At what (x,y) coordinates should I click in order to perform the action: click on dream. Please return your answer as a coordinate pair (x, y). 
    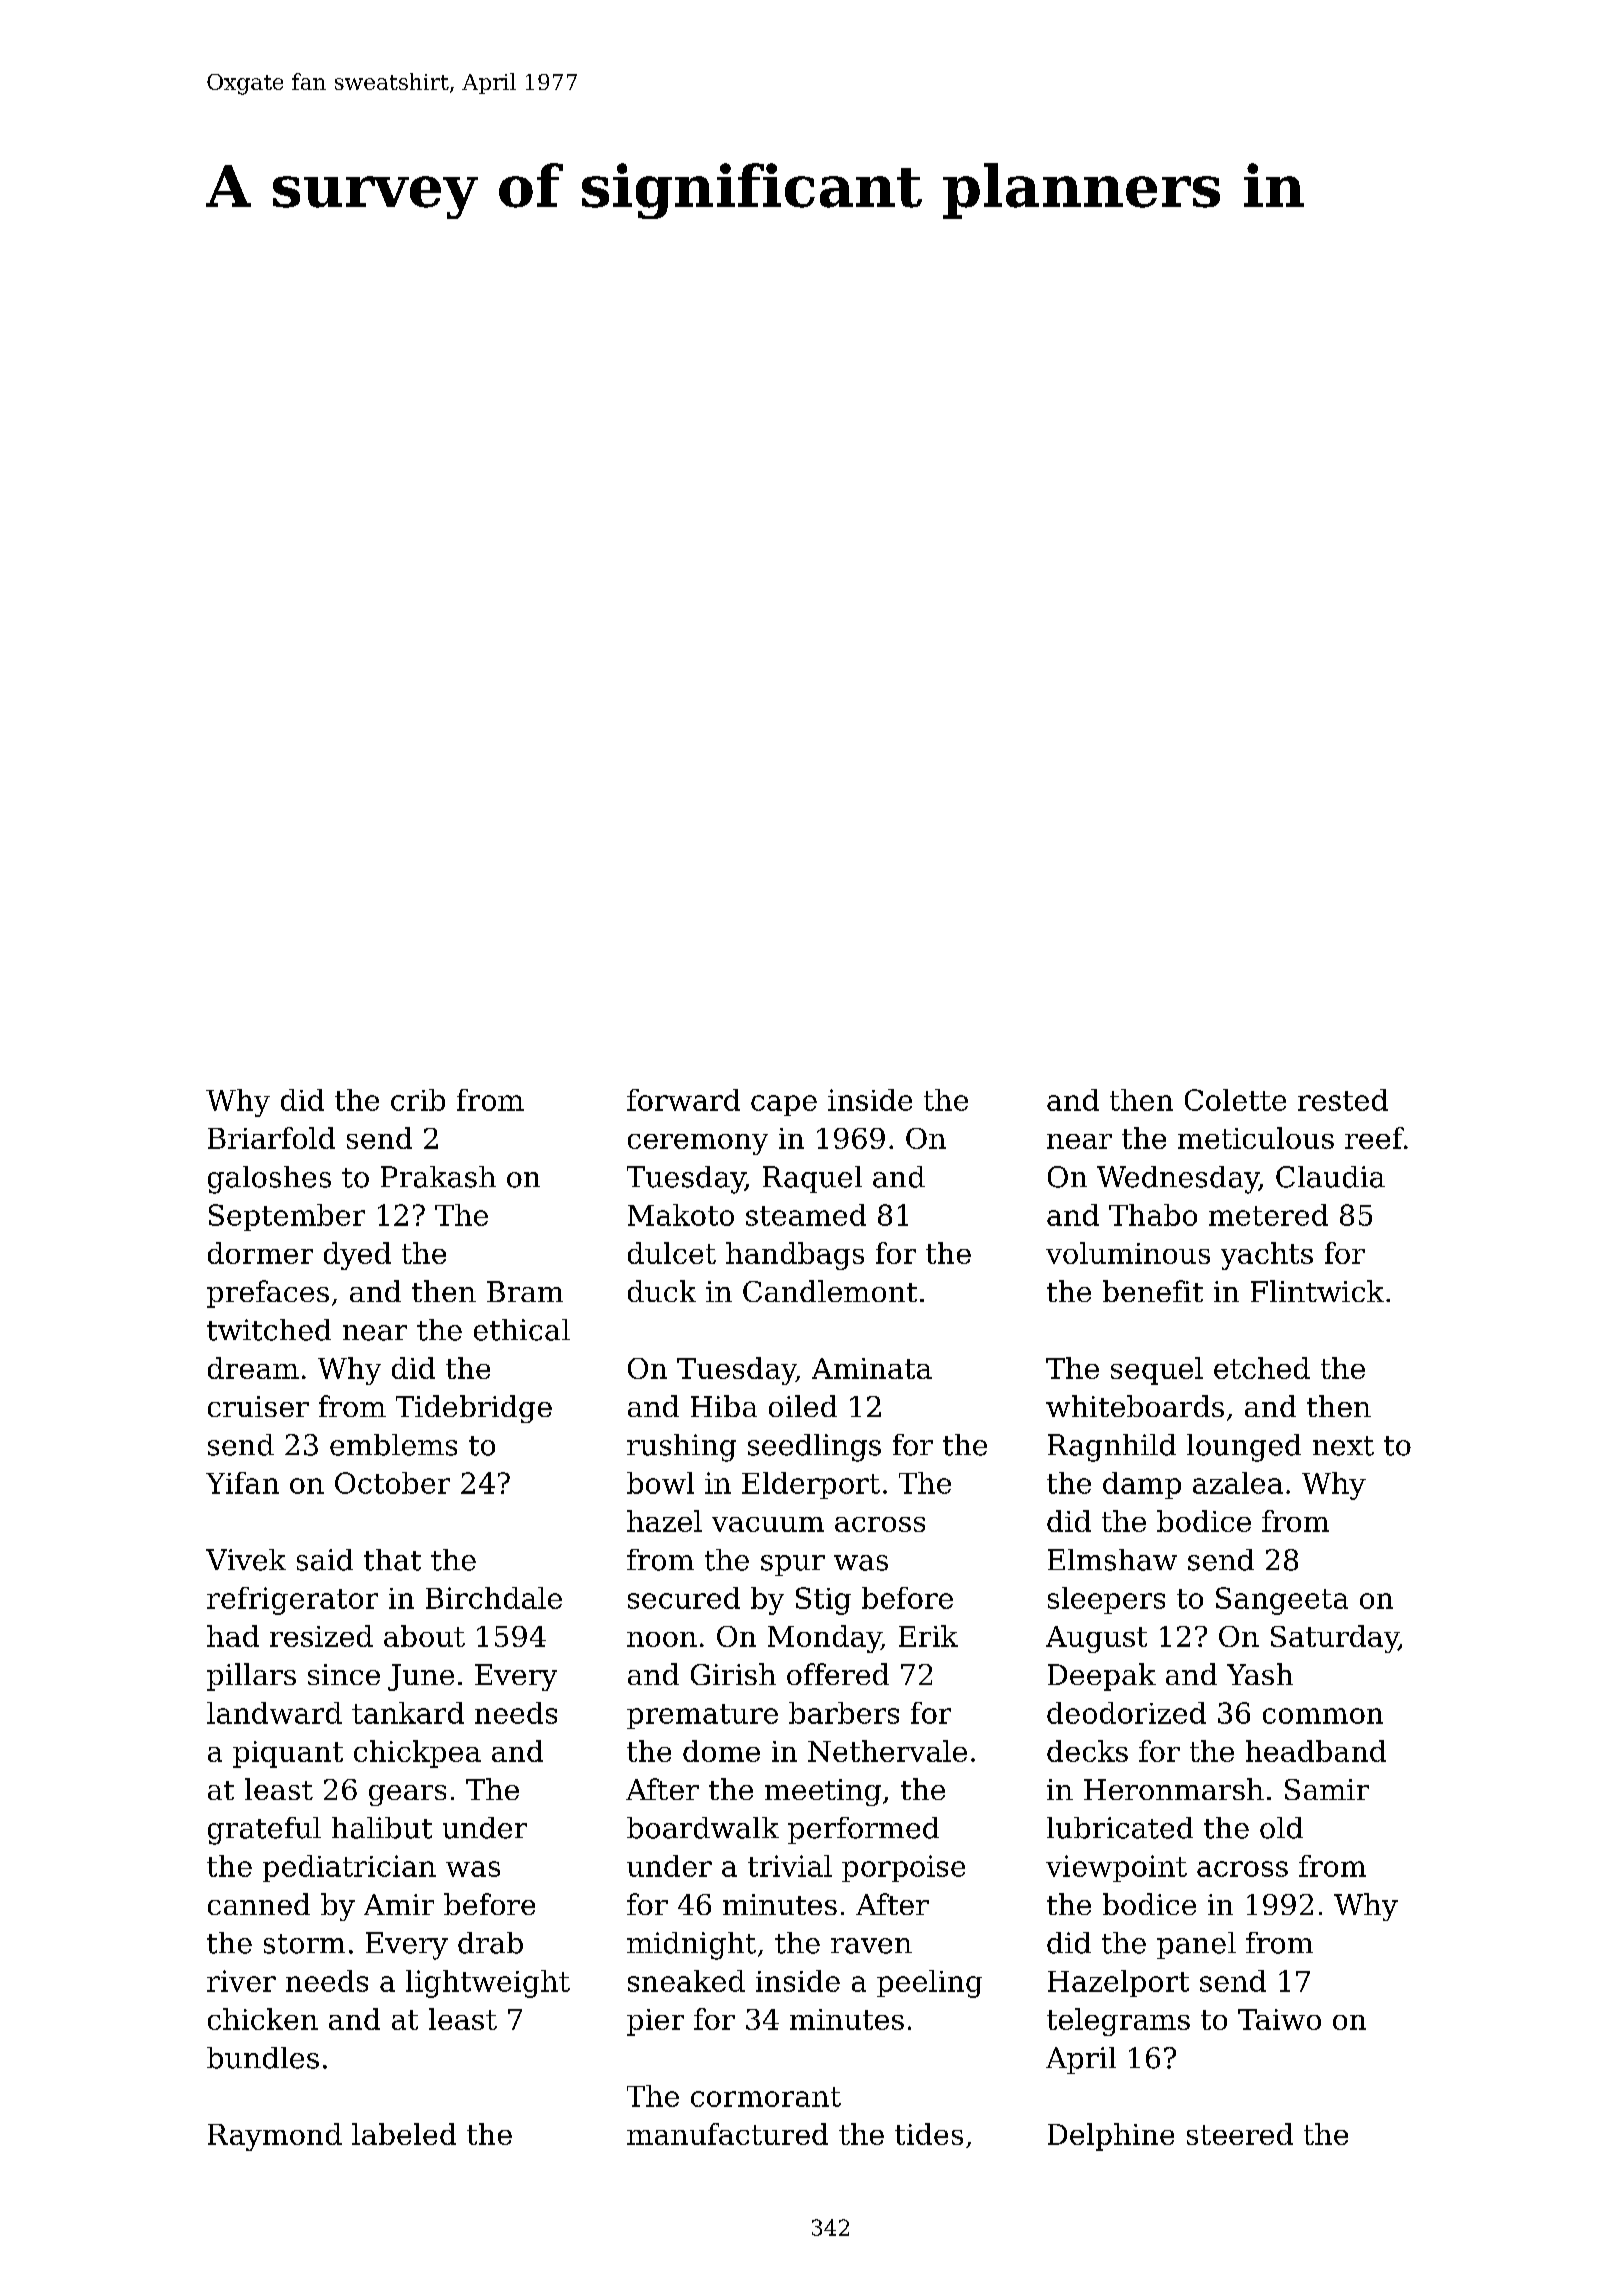
    Looking at the image, I should click on (253, 1368).
